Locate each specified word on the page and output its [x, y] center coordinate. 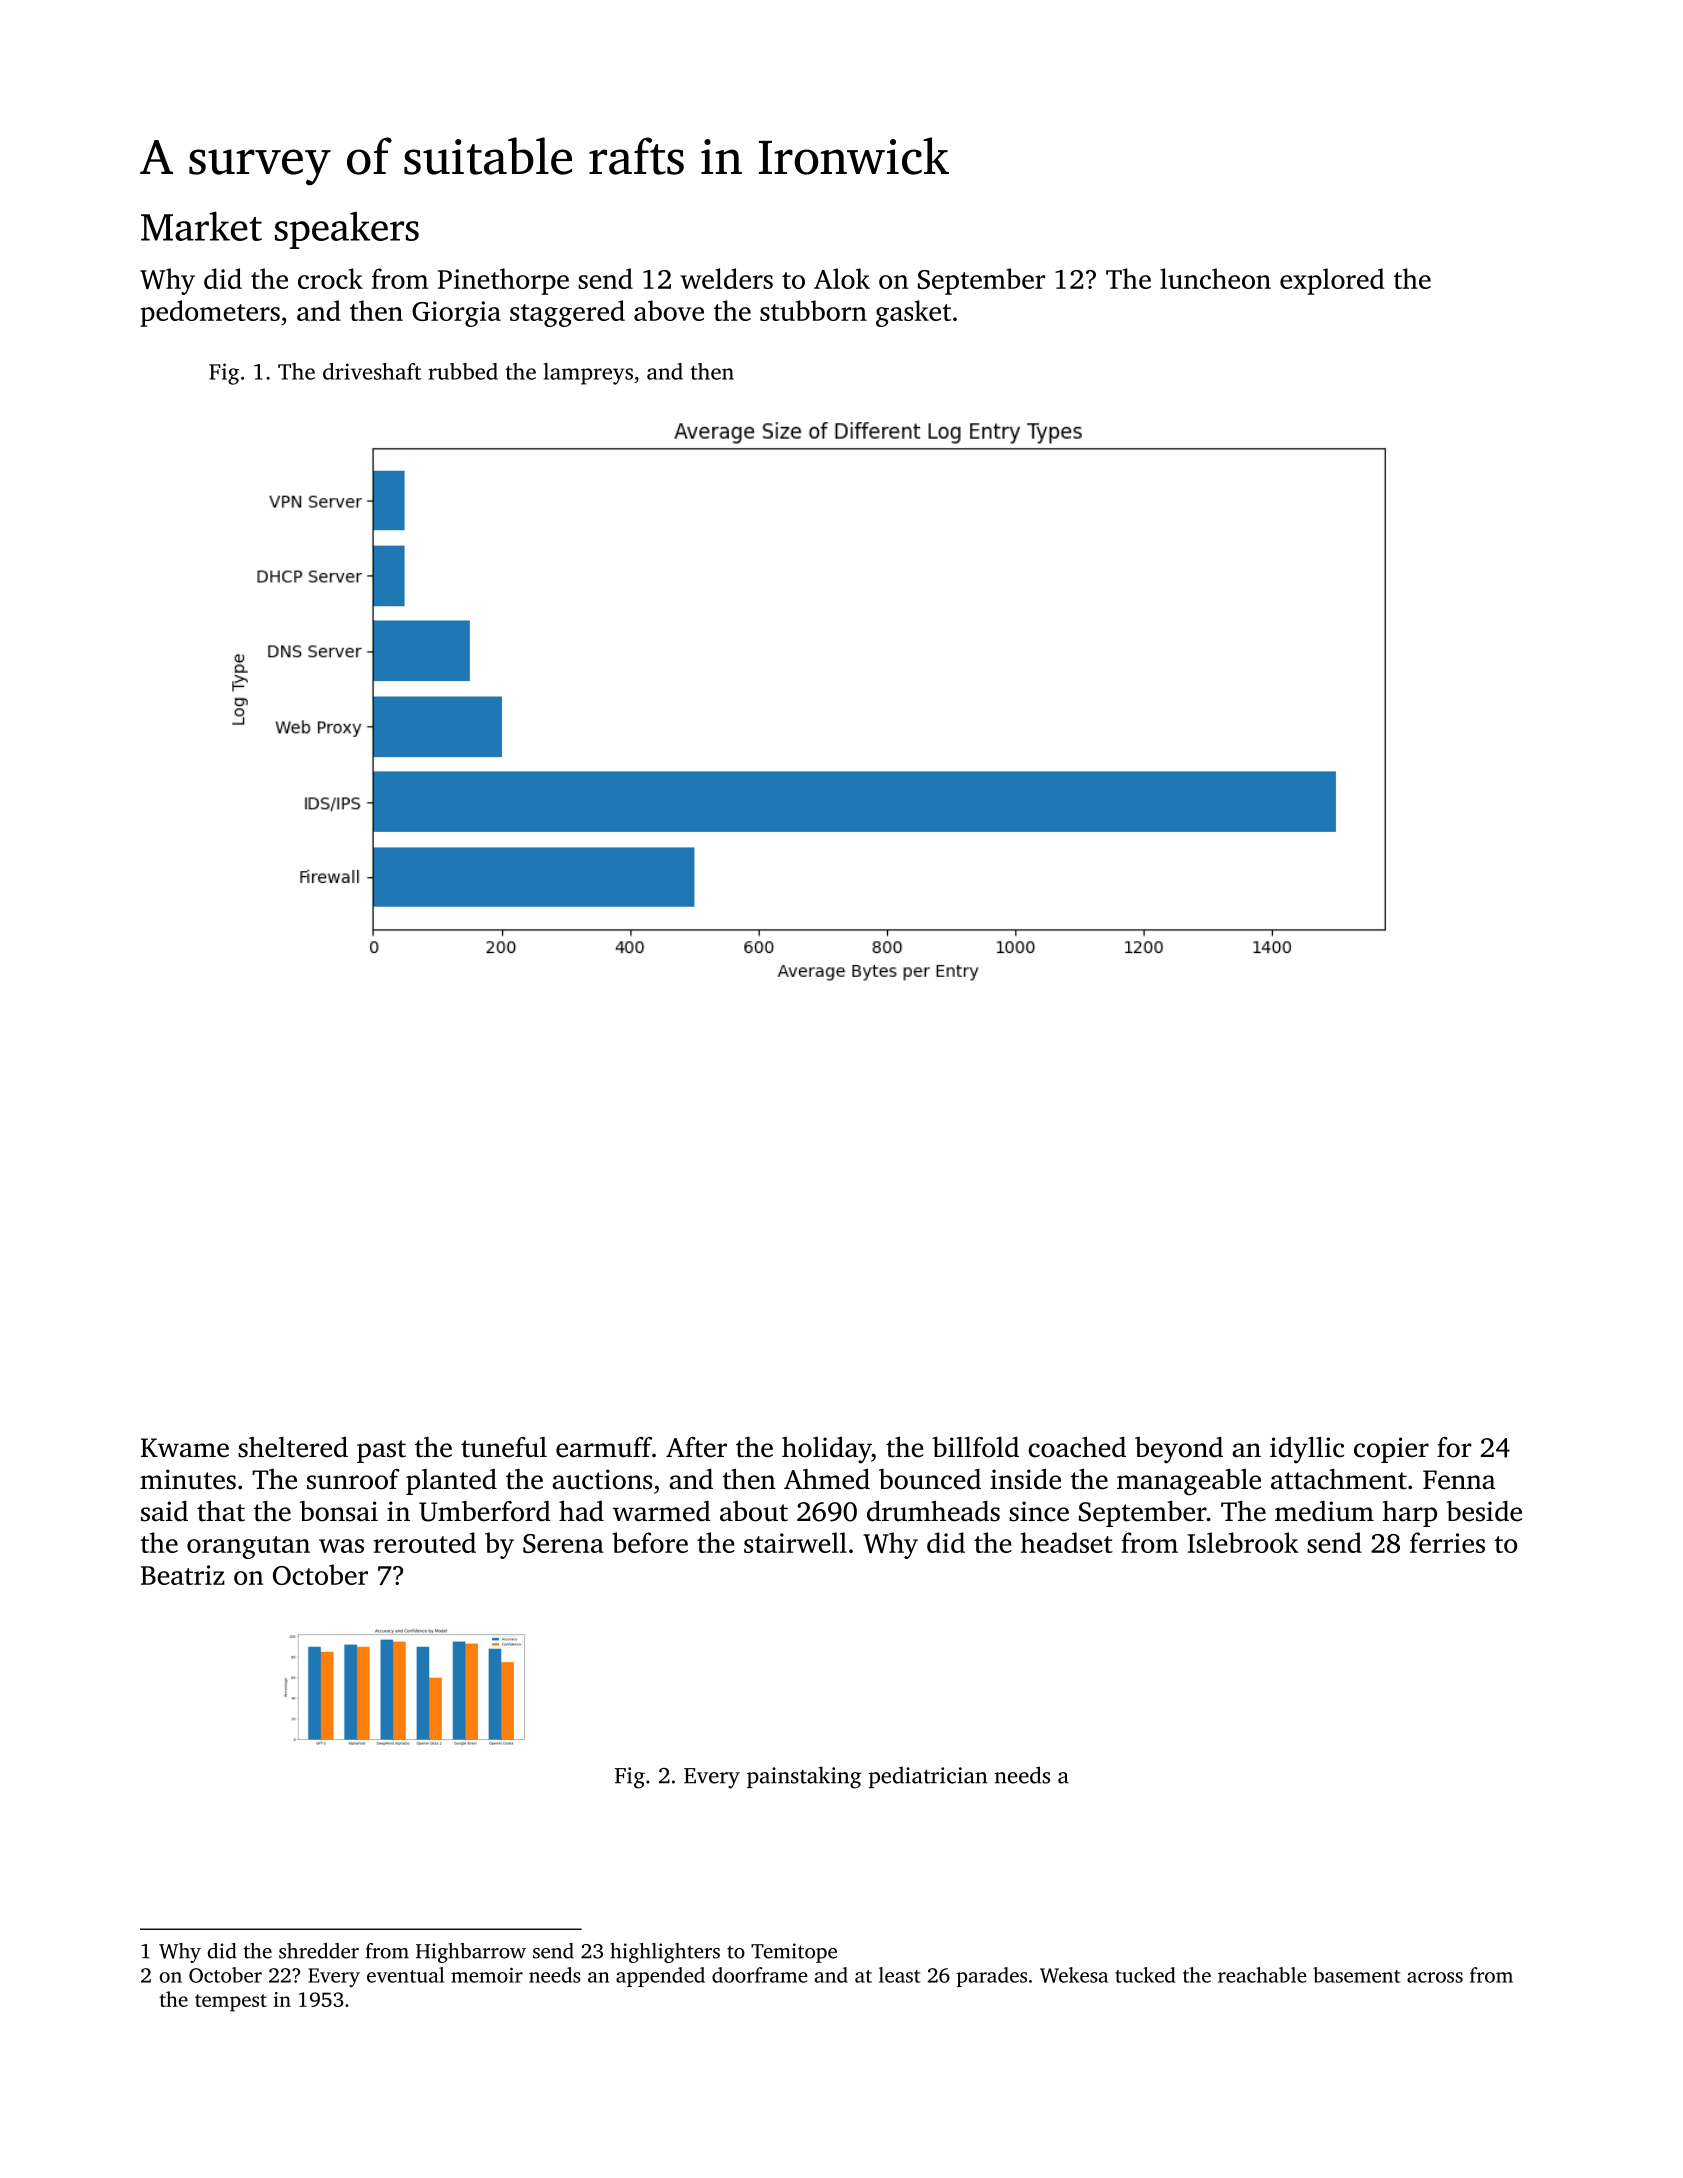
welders [726, 278]
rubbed [463, 371]
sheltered [293, 1447]
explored [1332, 281]
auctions [602, 1479]
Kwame [185, 1448]
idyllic [1307, 1449]
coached [1077, 1447]
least [900, 1975]
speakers [347, 230]
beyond [1179, 1450]
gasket [913, 313]
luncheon [1215, 278]
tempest [231, 2003]
